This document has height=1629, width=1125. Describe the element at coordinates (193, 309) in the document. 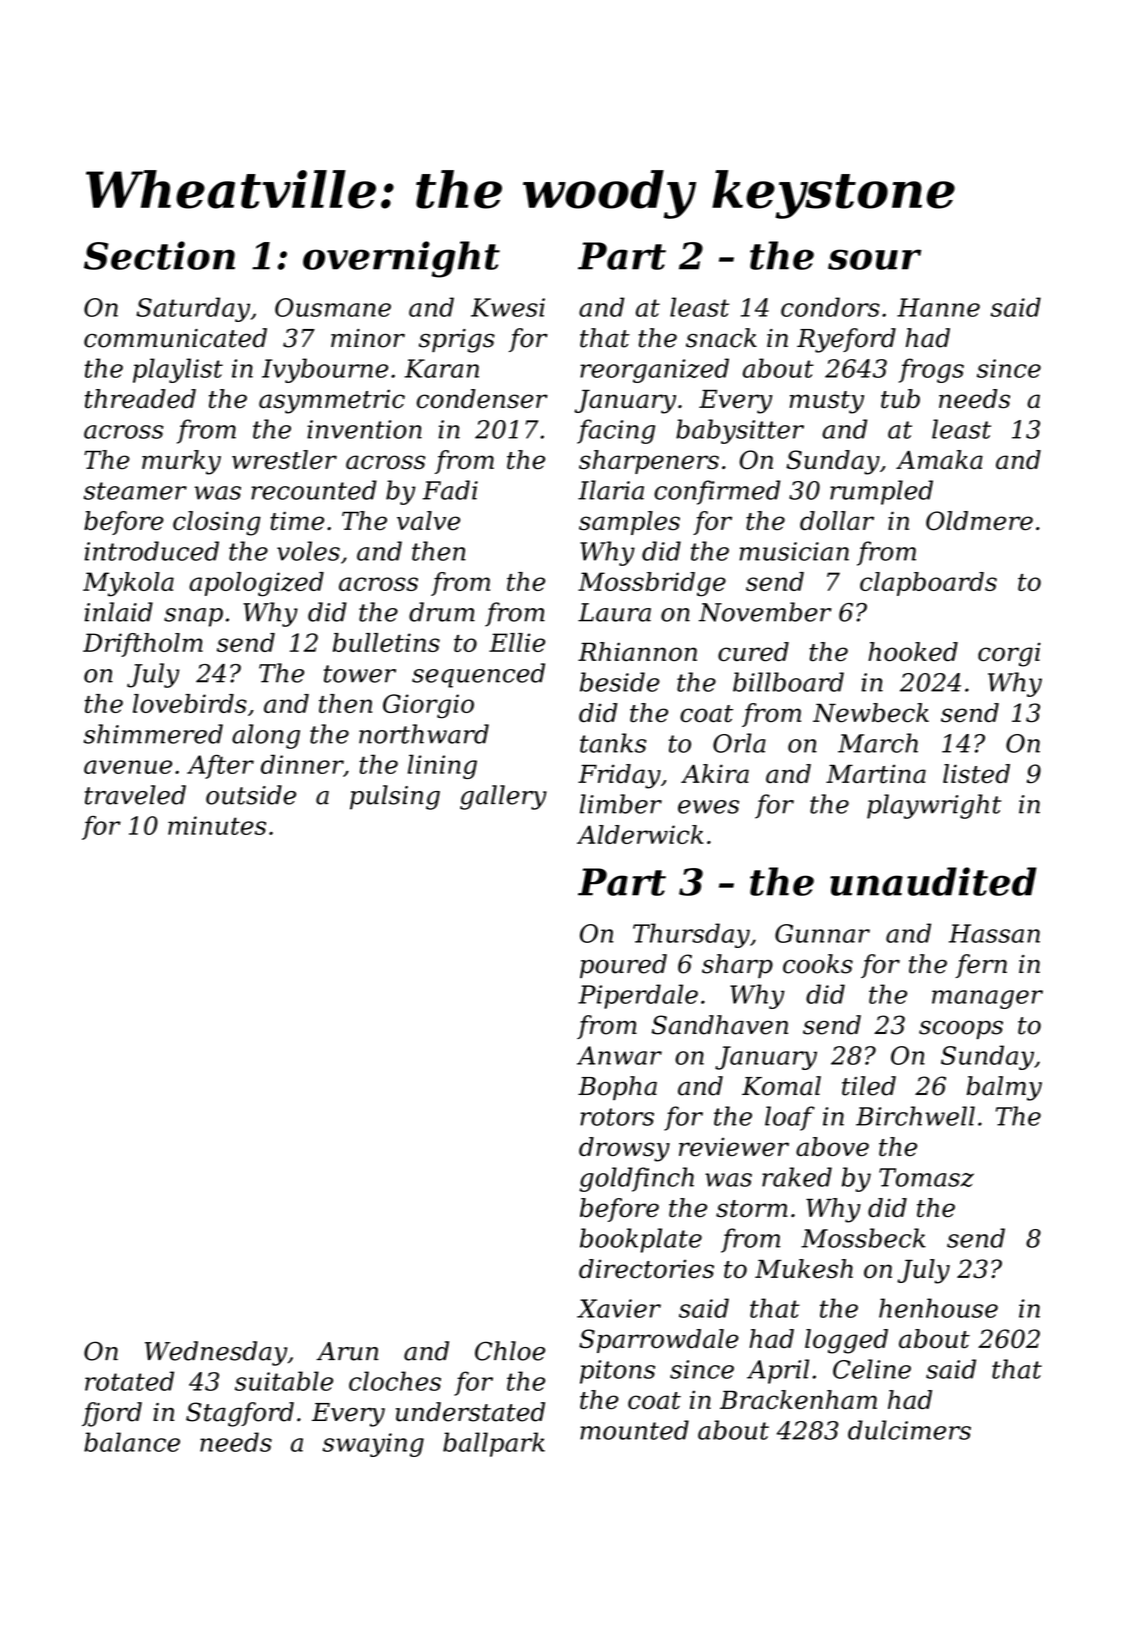

I see `Saturday` at that location.
